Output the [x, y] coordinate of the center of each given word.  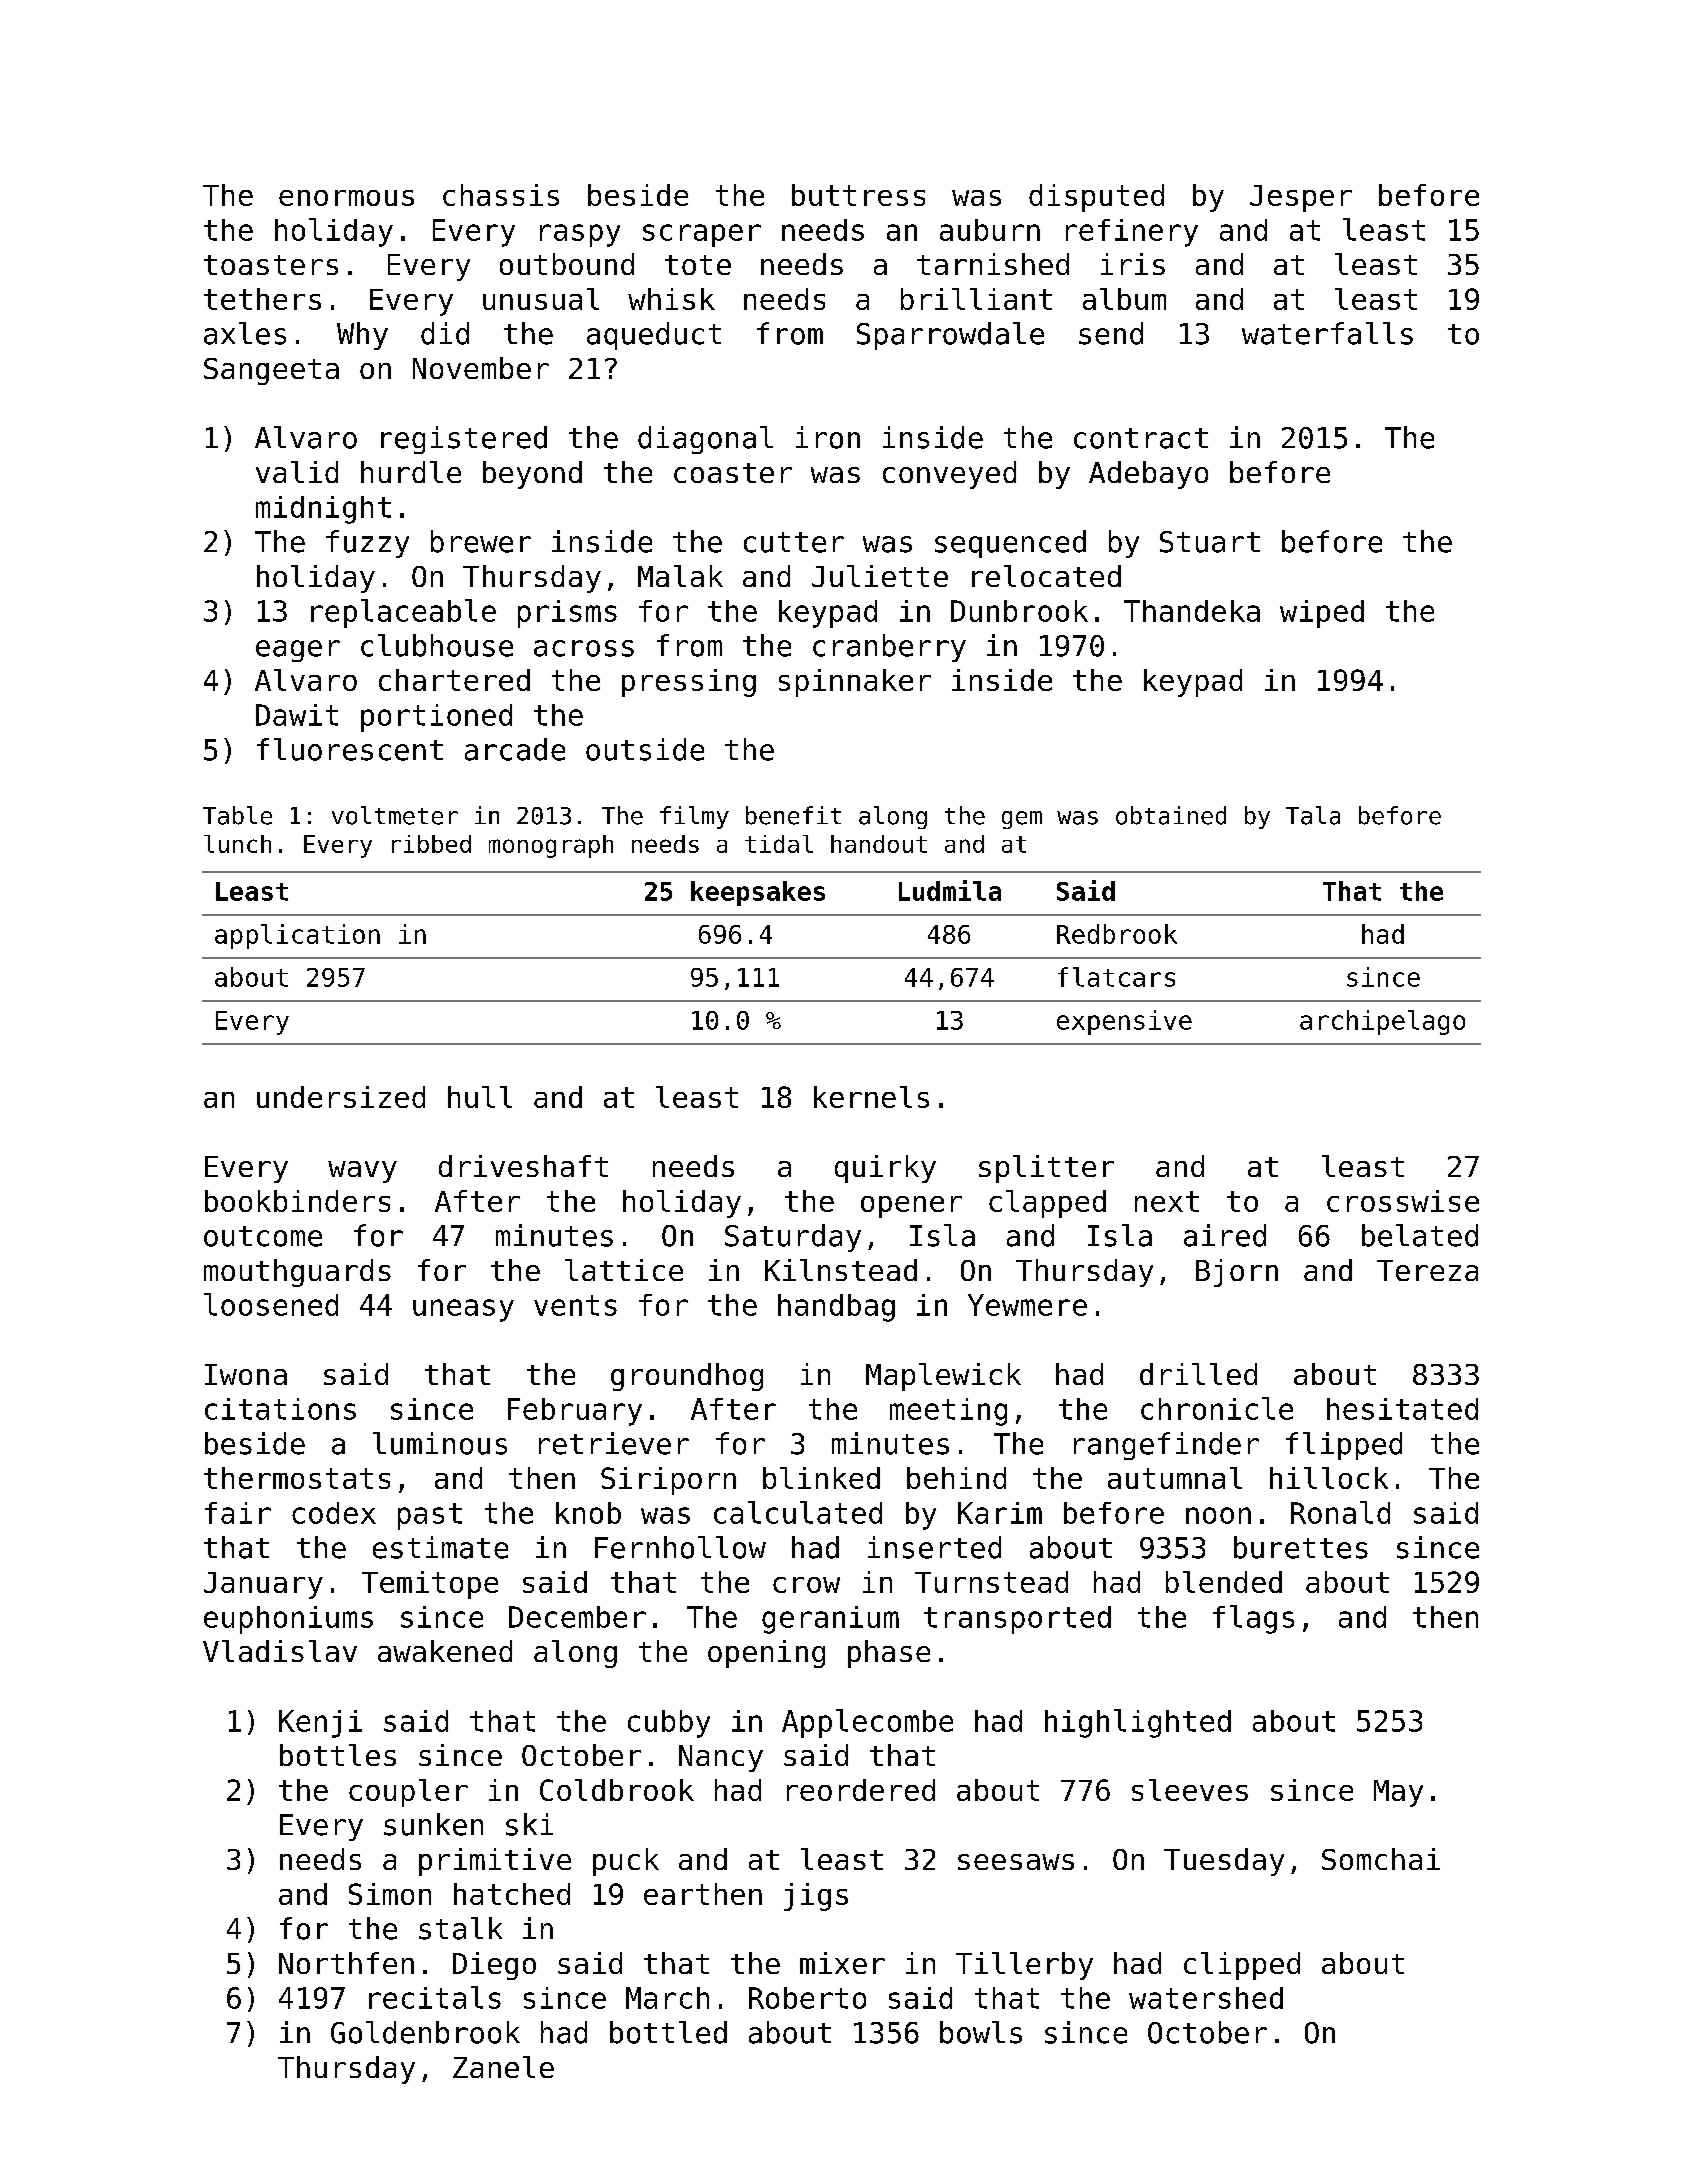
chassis [501, 195]
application [297, 936]
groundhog [687, 1377]
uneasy [463, 1310]
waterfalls [1327, 333]
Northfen [346, 1963]
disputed [1096, 198]
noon [1218, 1515]
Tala [1313, 815]
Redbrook [1117, 934]
